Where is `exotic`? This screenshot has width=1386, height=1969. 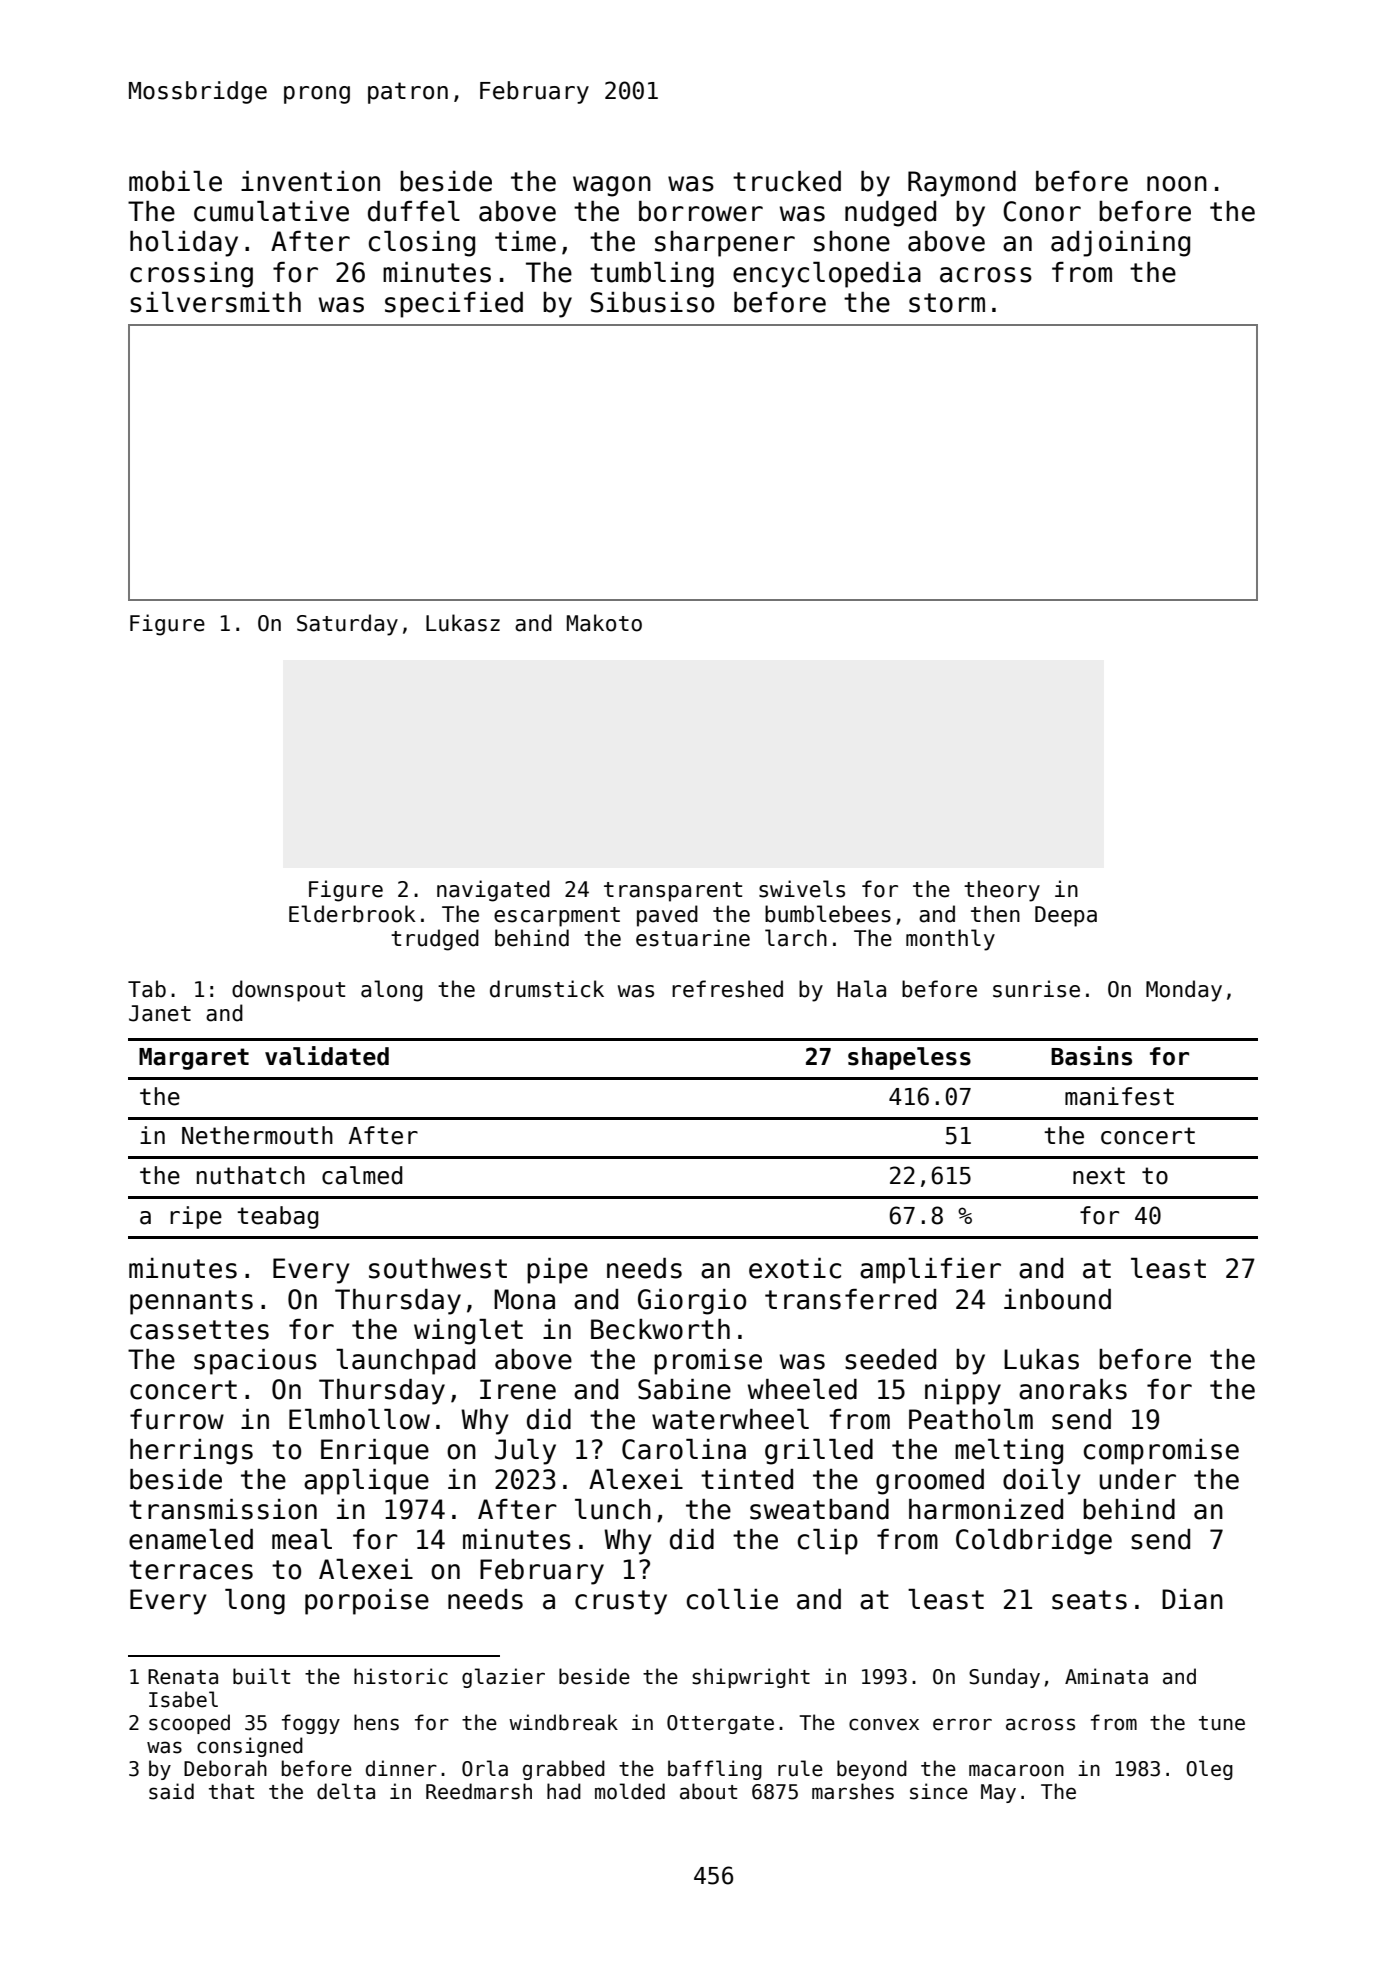 exotic is located at coordinates (795, 1268).
